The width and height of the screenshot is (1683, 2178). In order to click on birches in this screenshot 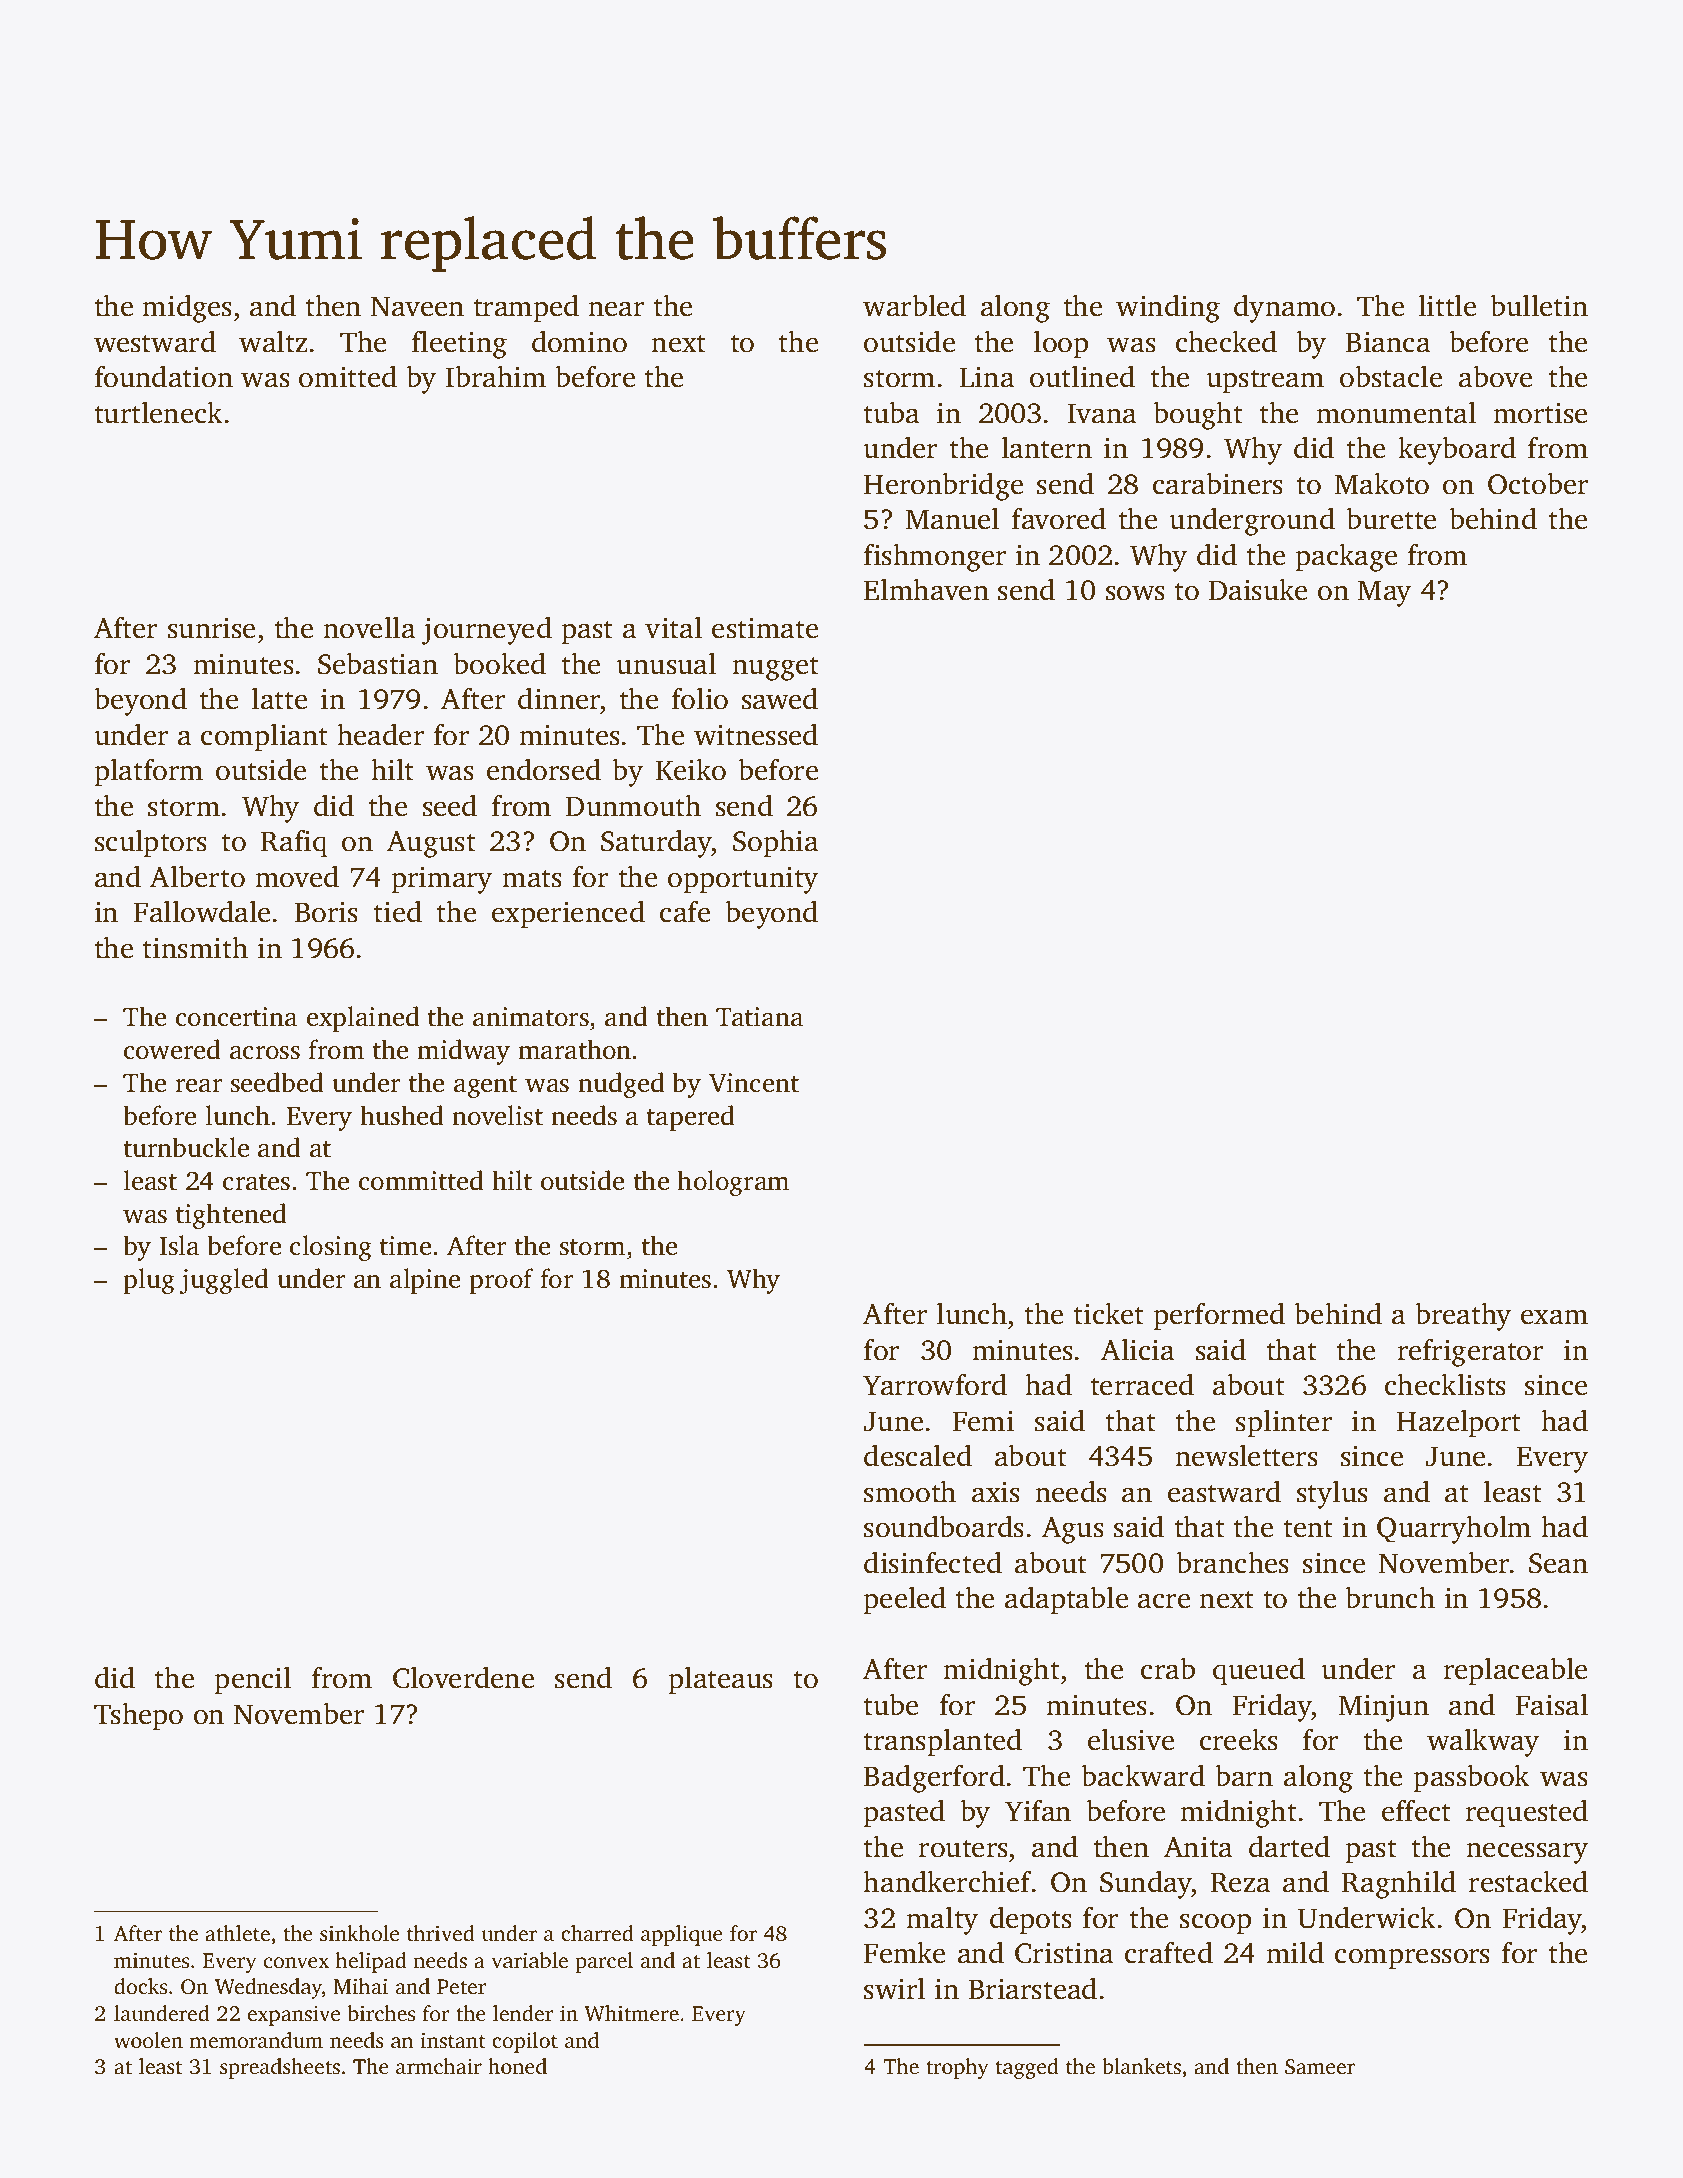, I will do `click(381, 2013)`.
